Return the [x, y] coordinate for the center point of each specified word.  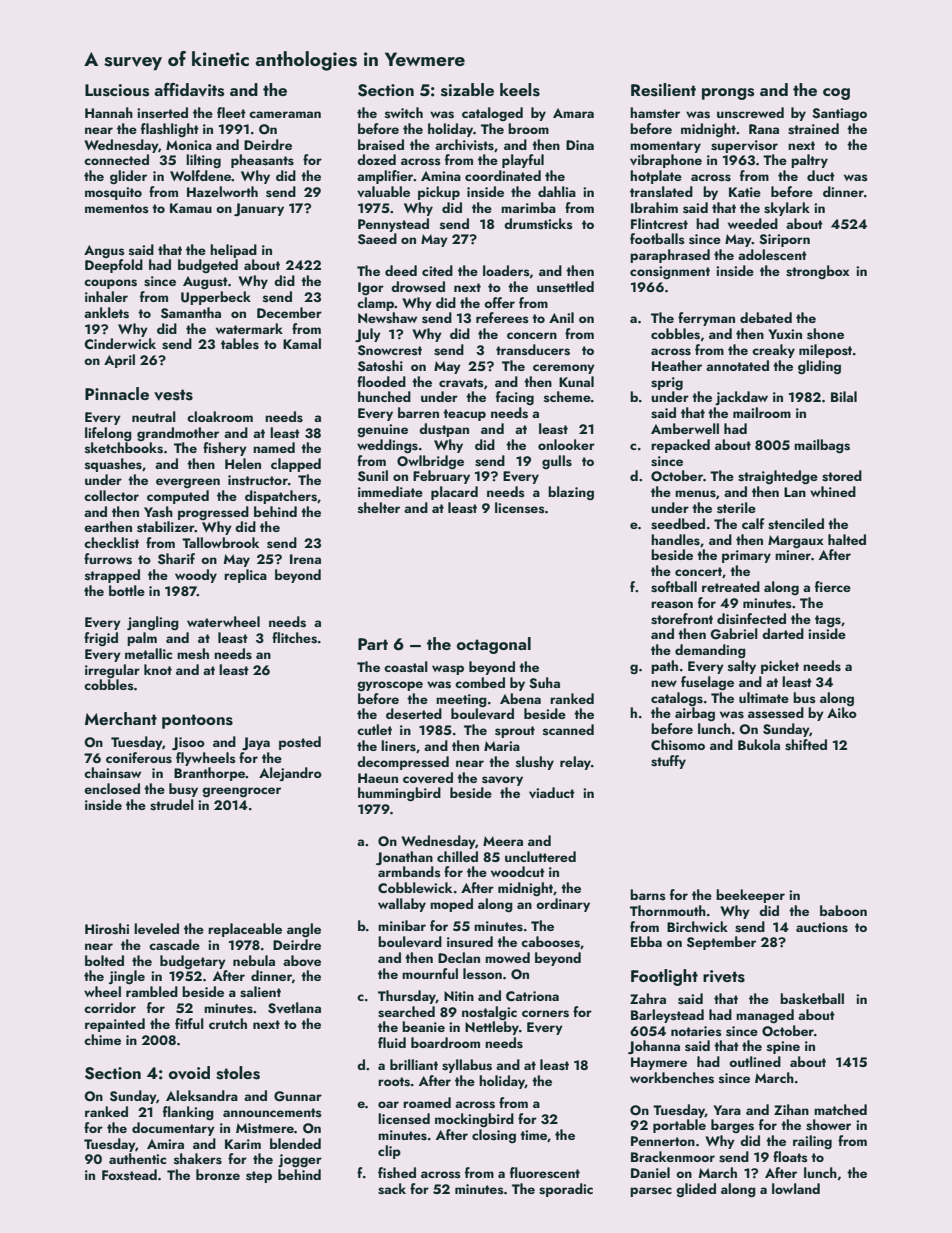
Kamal [302, 343]
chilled [457, 856]
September [721, 943]
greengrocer [241, 792]
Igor [371, 289]
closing [494, 1136]
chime [102, 1039]
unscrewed [750, 113]
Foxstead [129, 1175]
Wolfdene [201, 175]
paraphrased [670, 256]
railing [812, 1142]
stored [842, 476]
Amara [573, 113]
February [441, 477]
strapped [112, 576]
